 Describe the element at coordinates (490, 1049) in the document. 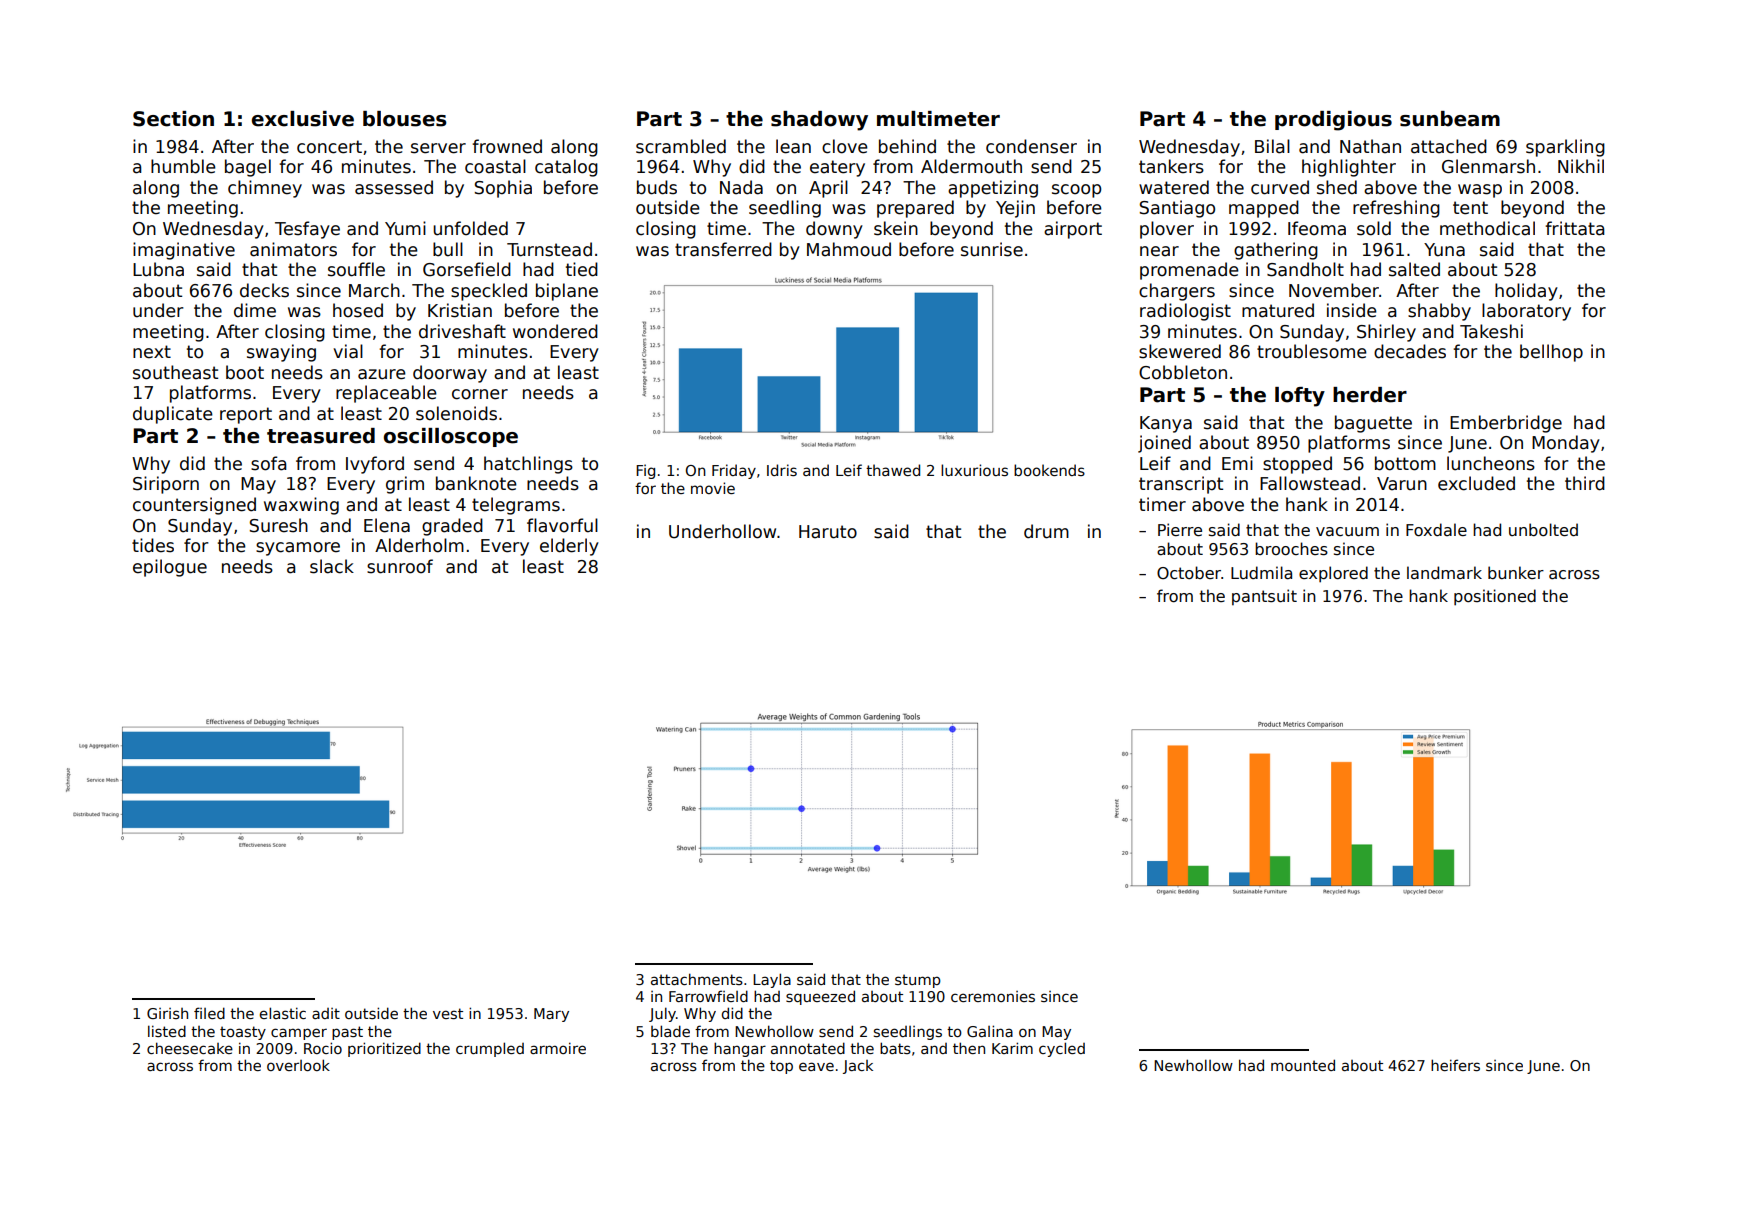

I see `crumpled` at that location.
